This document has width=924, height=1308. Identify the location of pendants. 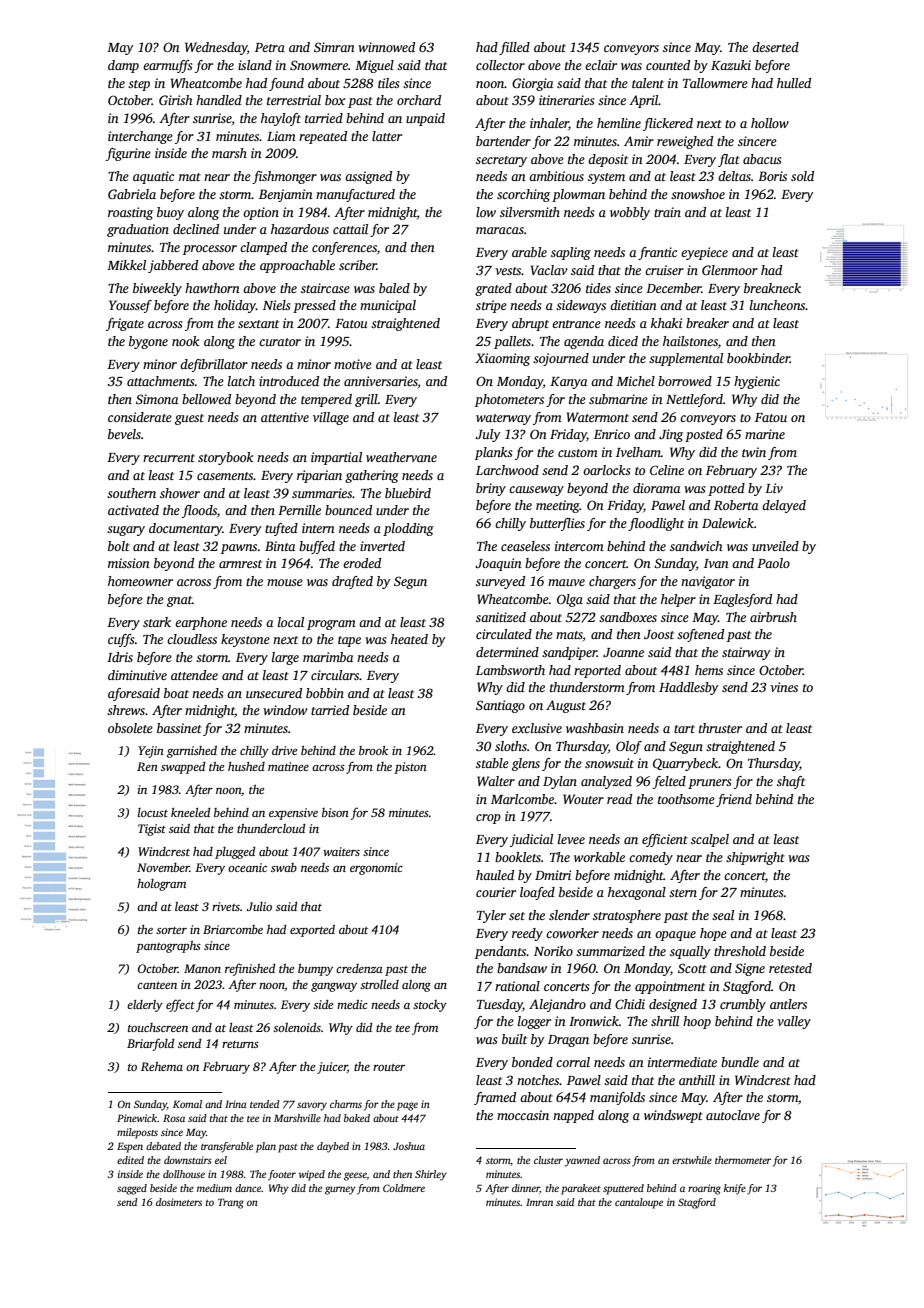
(501, 952).
